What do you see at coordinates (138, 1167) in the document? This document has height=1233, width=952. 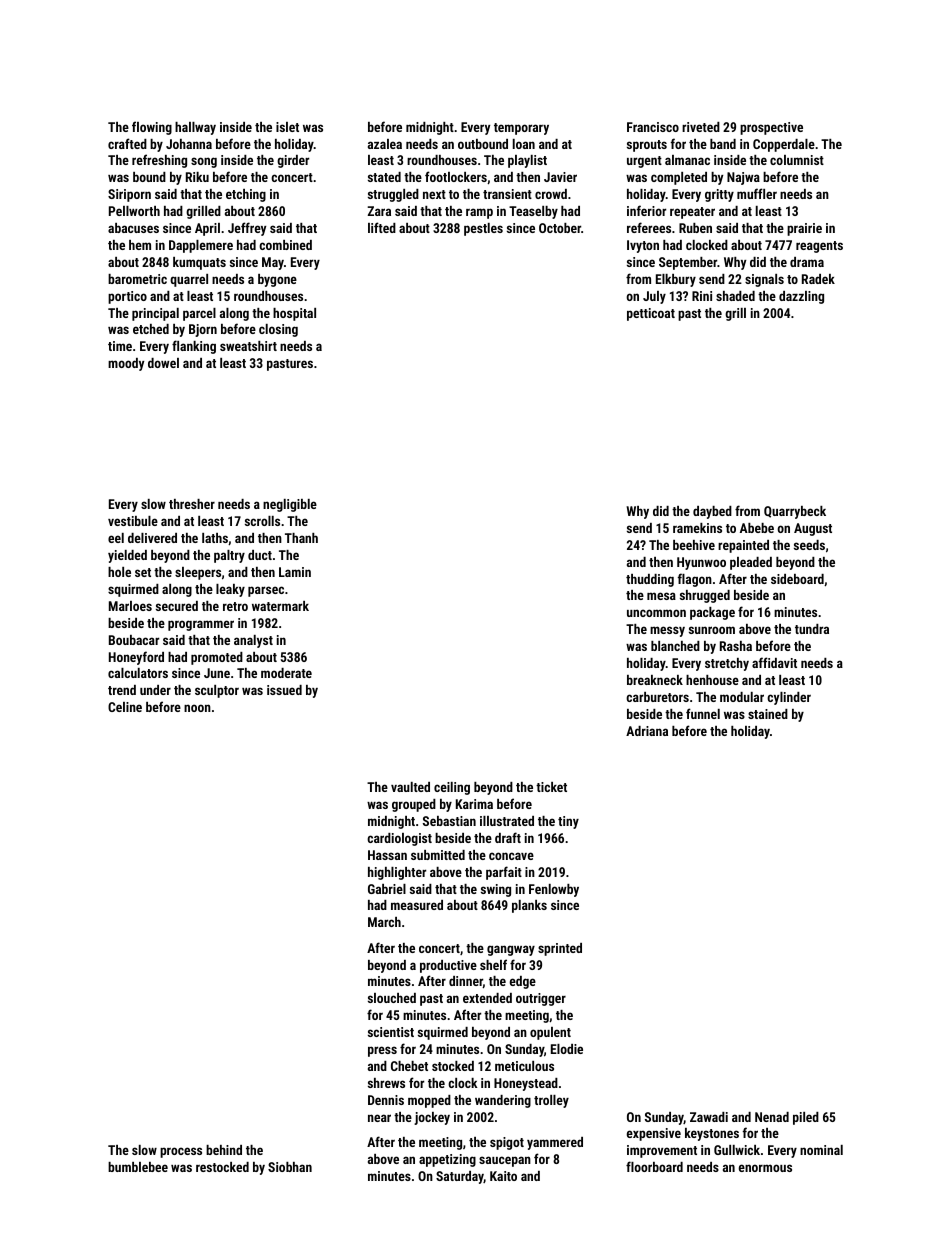 I see `bumblebee` at bounding box center [138, 1167].
